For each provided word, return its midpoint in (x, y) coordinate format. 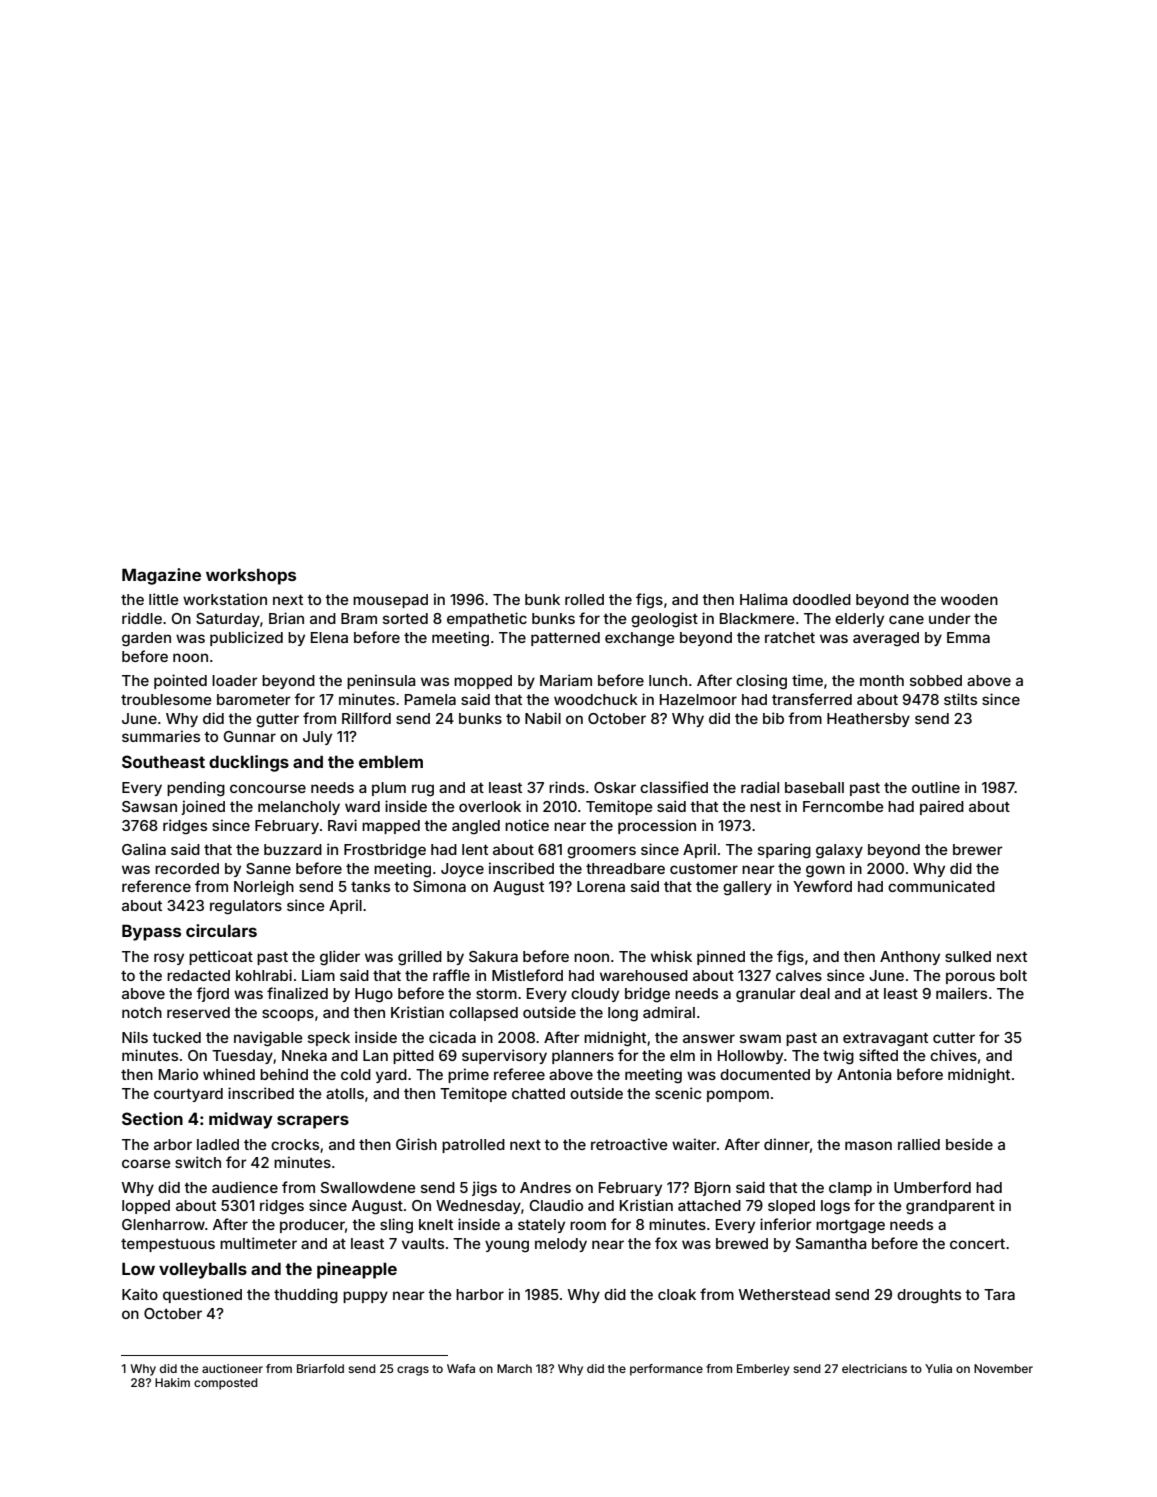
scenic (678, 1093)
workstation (225, 599)
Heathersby (868, 720)
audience (245, 1187)
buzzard (293, 849)
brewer (978, 849)
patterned (565, 639)
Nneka (304, 1055)
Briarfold (320, 1368)
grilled (420, 958)
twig (838, 1057)
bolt (1013, 975)
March (514, 1368)
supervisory (504, 1056)
